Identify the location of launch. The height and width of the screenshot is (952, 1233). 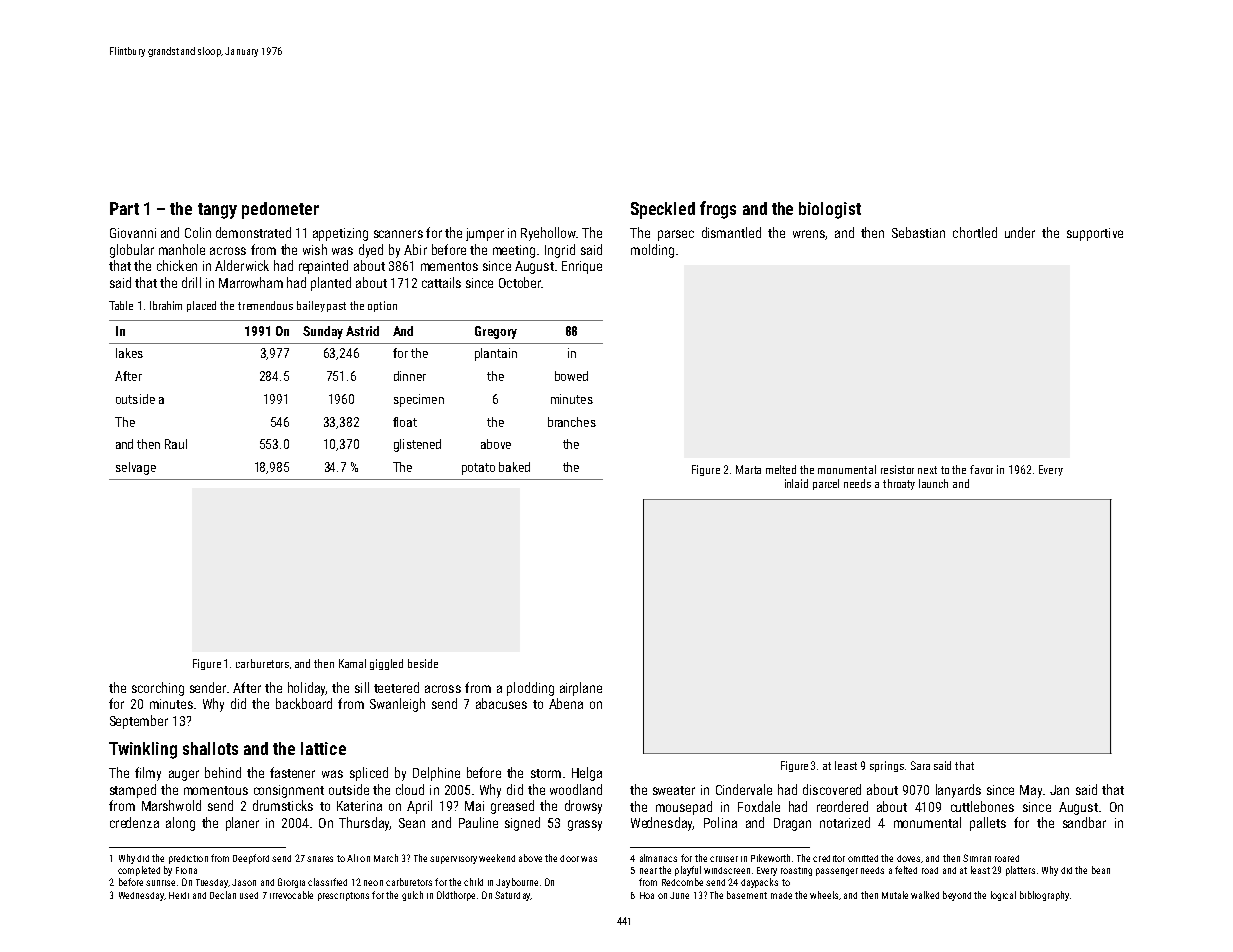
(933, 483).
